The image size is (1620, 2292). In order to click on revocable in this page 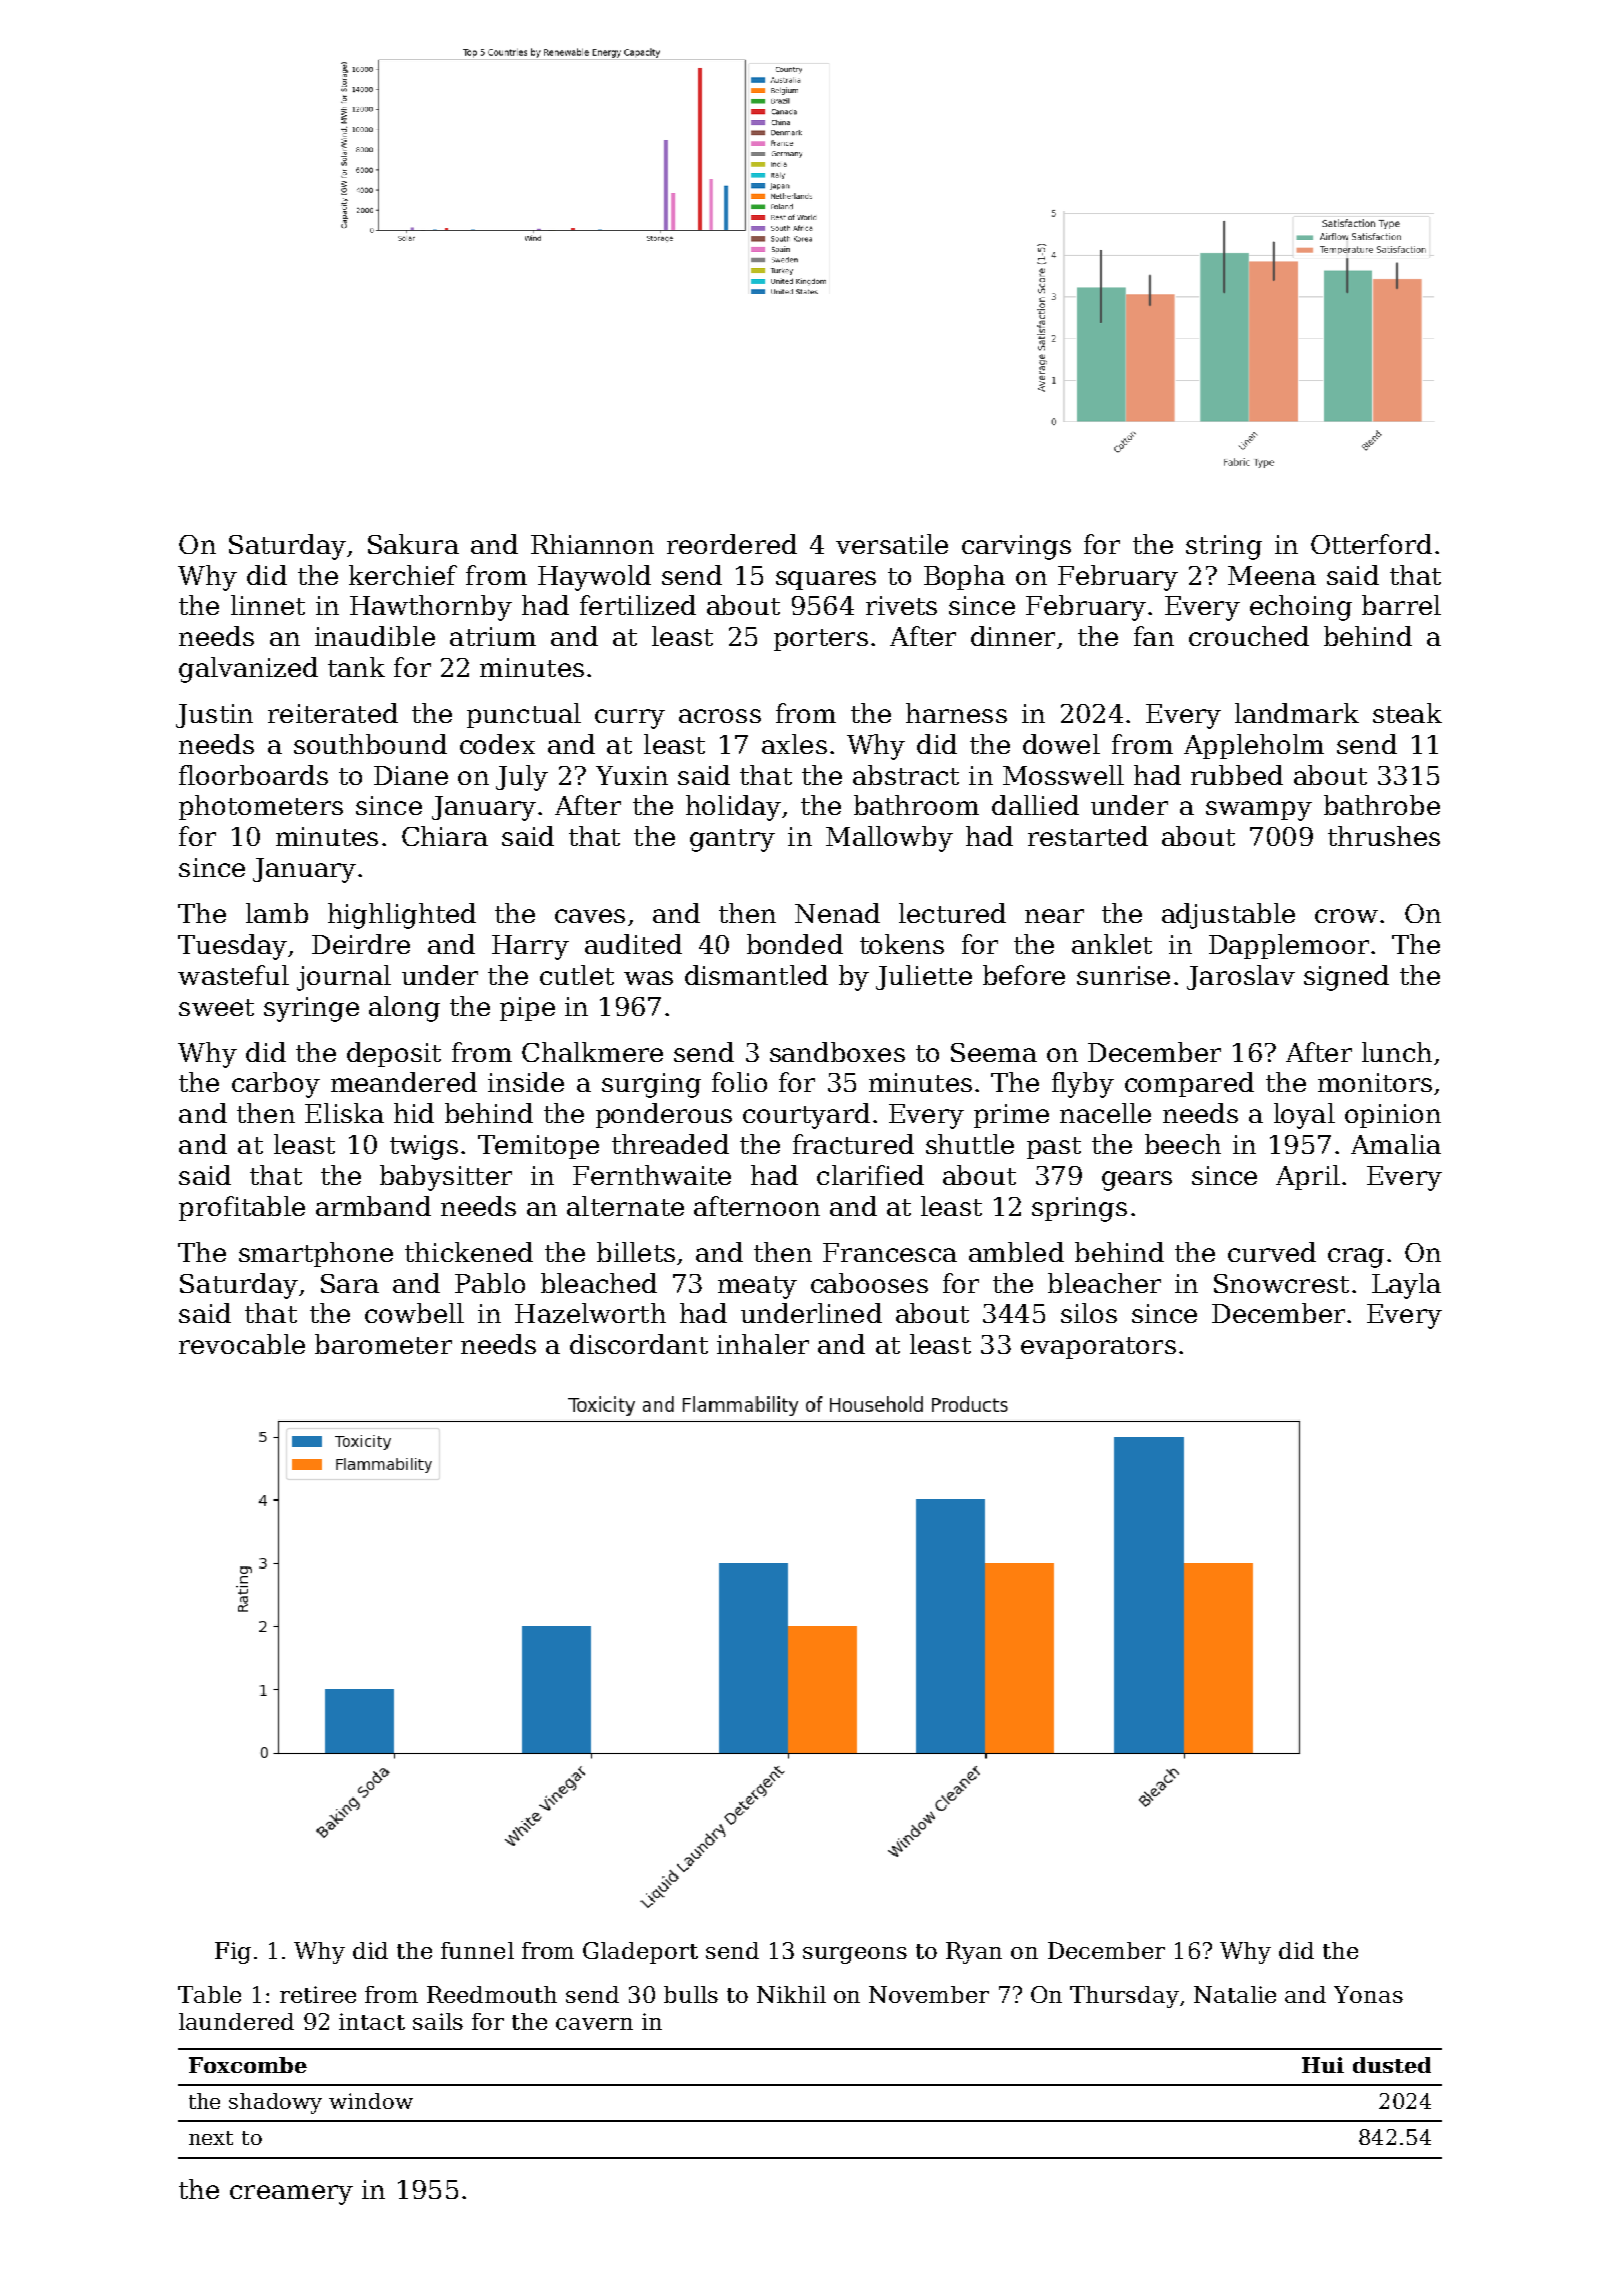, I will do `click(242, 1344)`.
